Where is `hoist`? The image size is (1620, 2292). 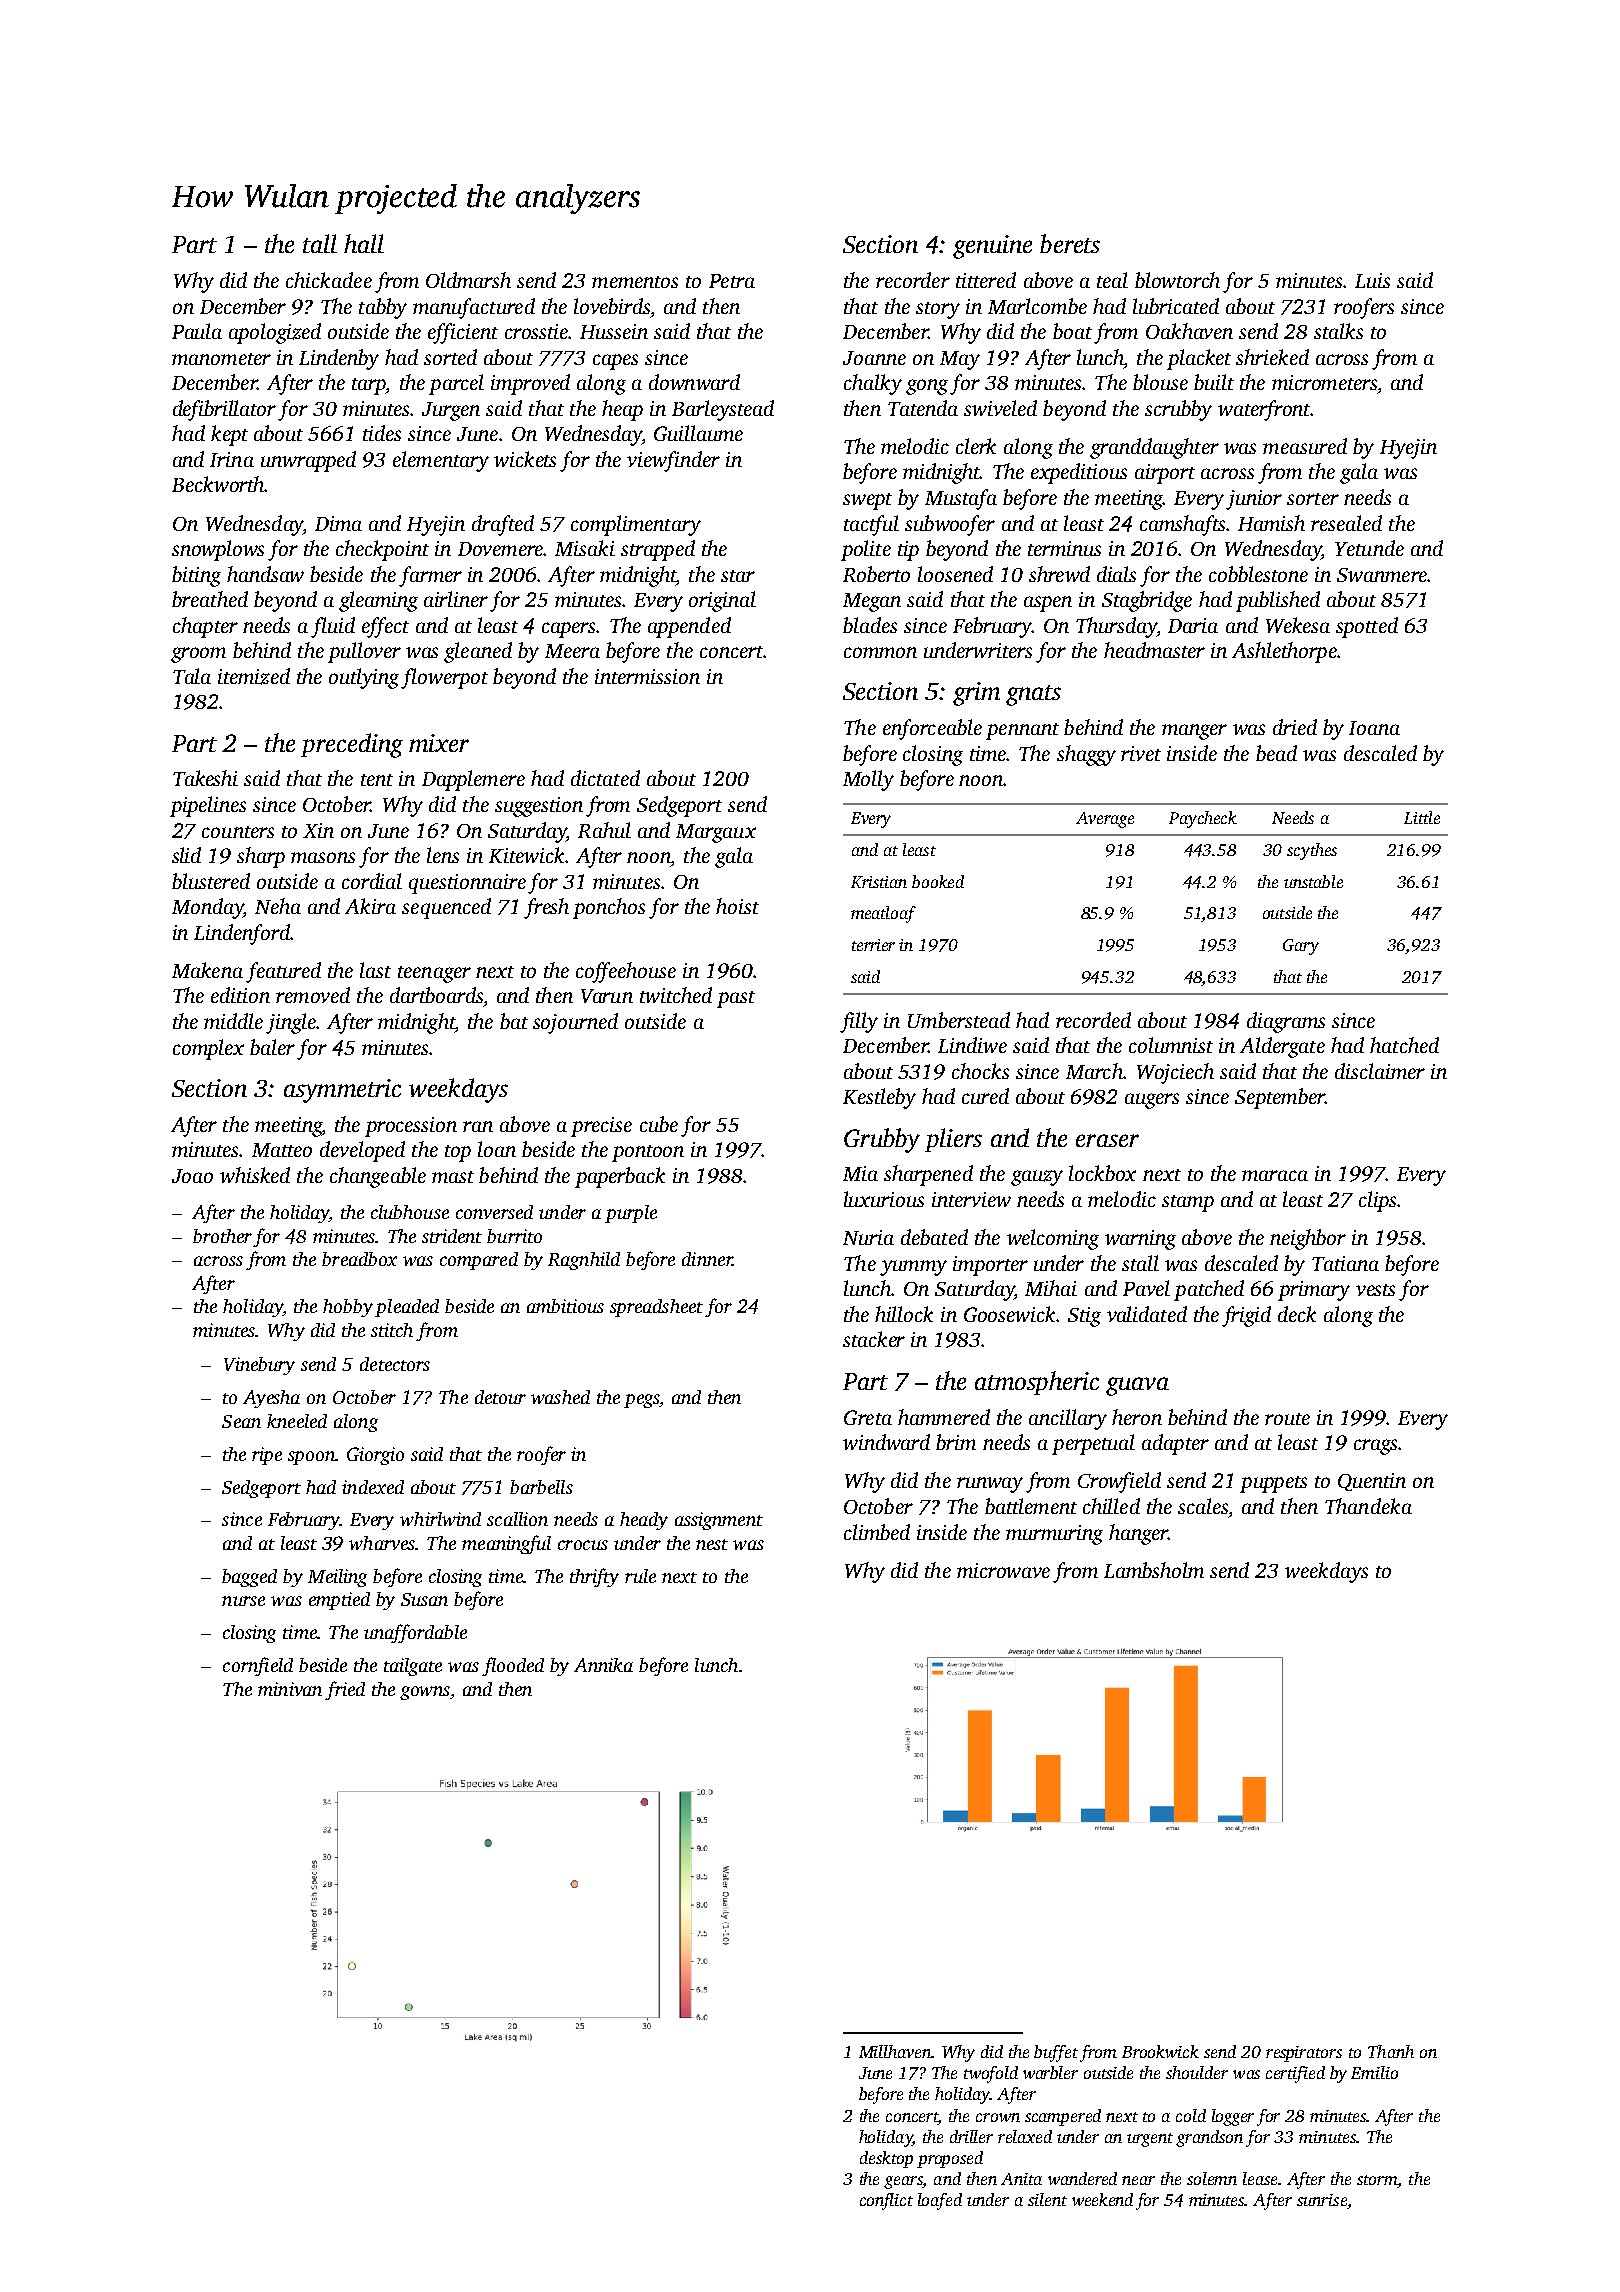 hoist is located at coordinates (737, 906).
